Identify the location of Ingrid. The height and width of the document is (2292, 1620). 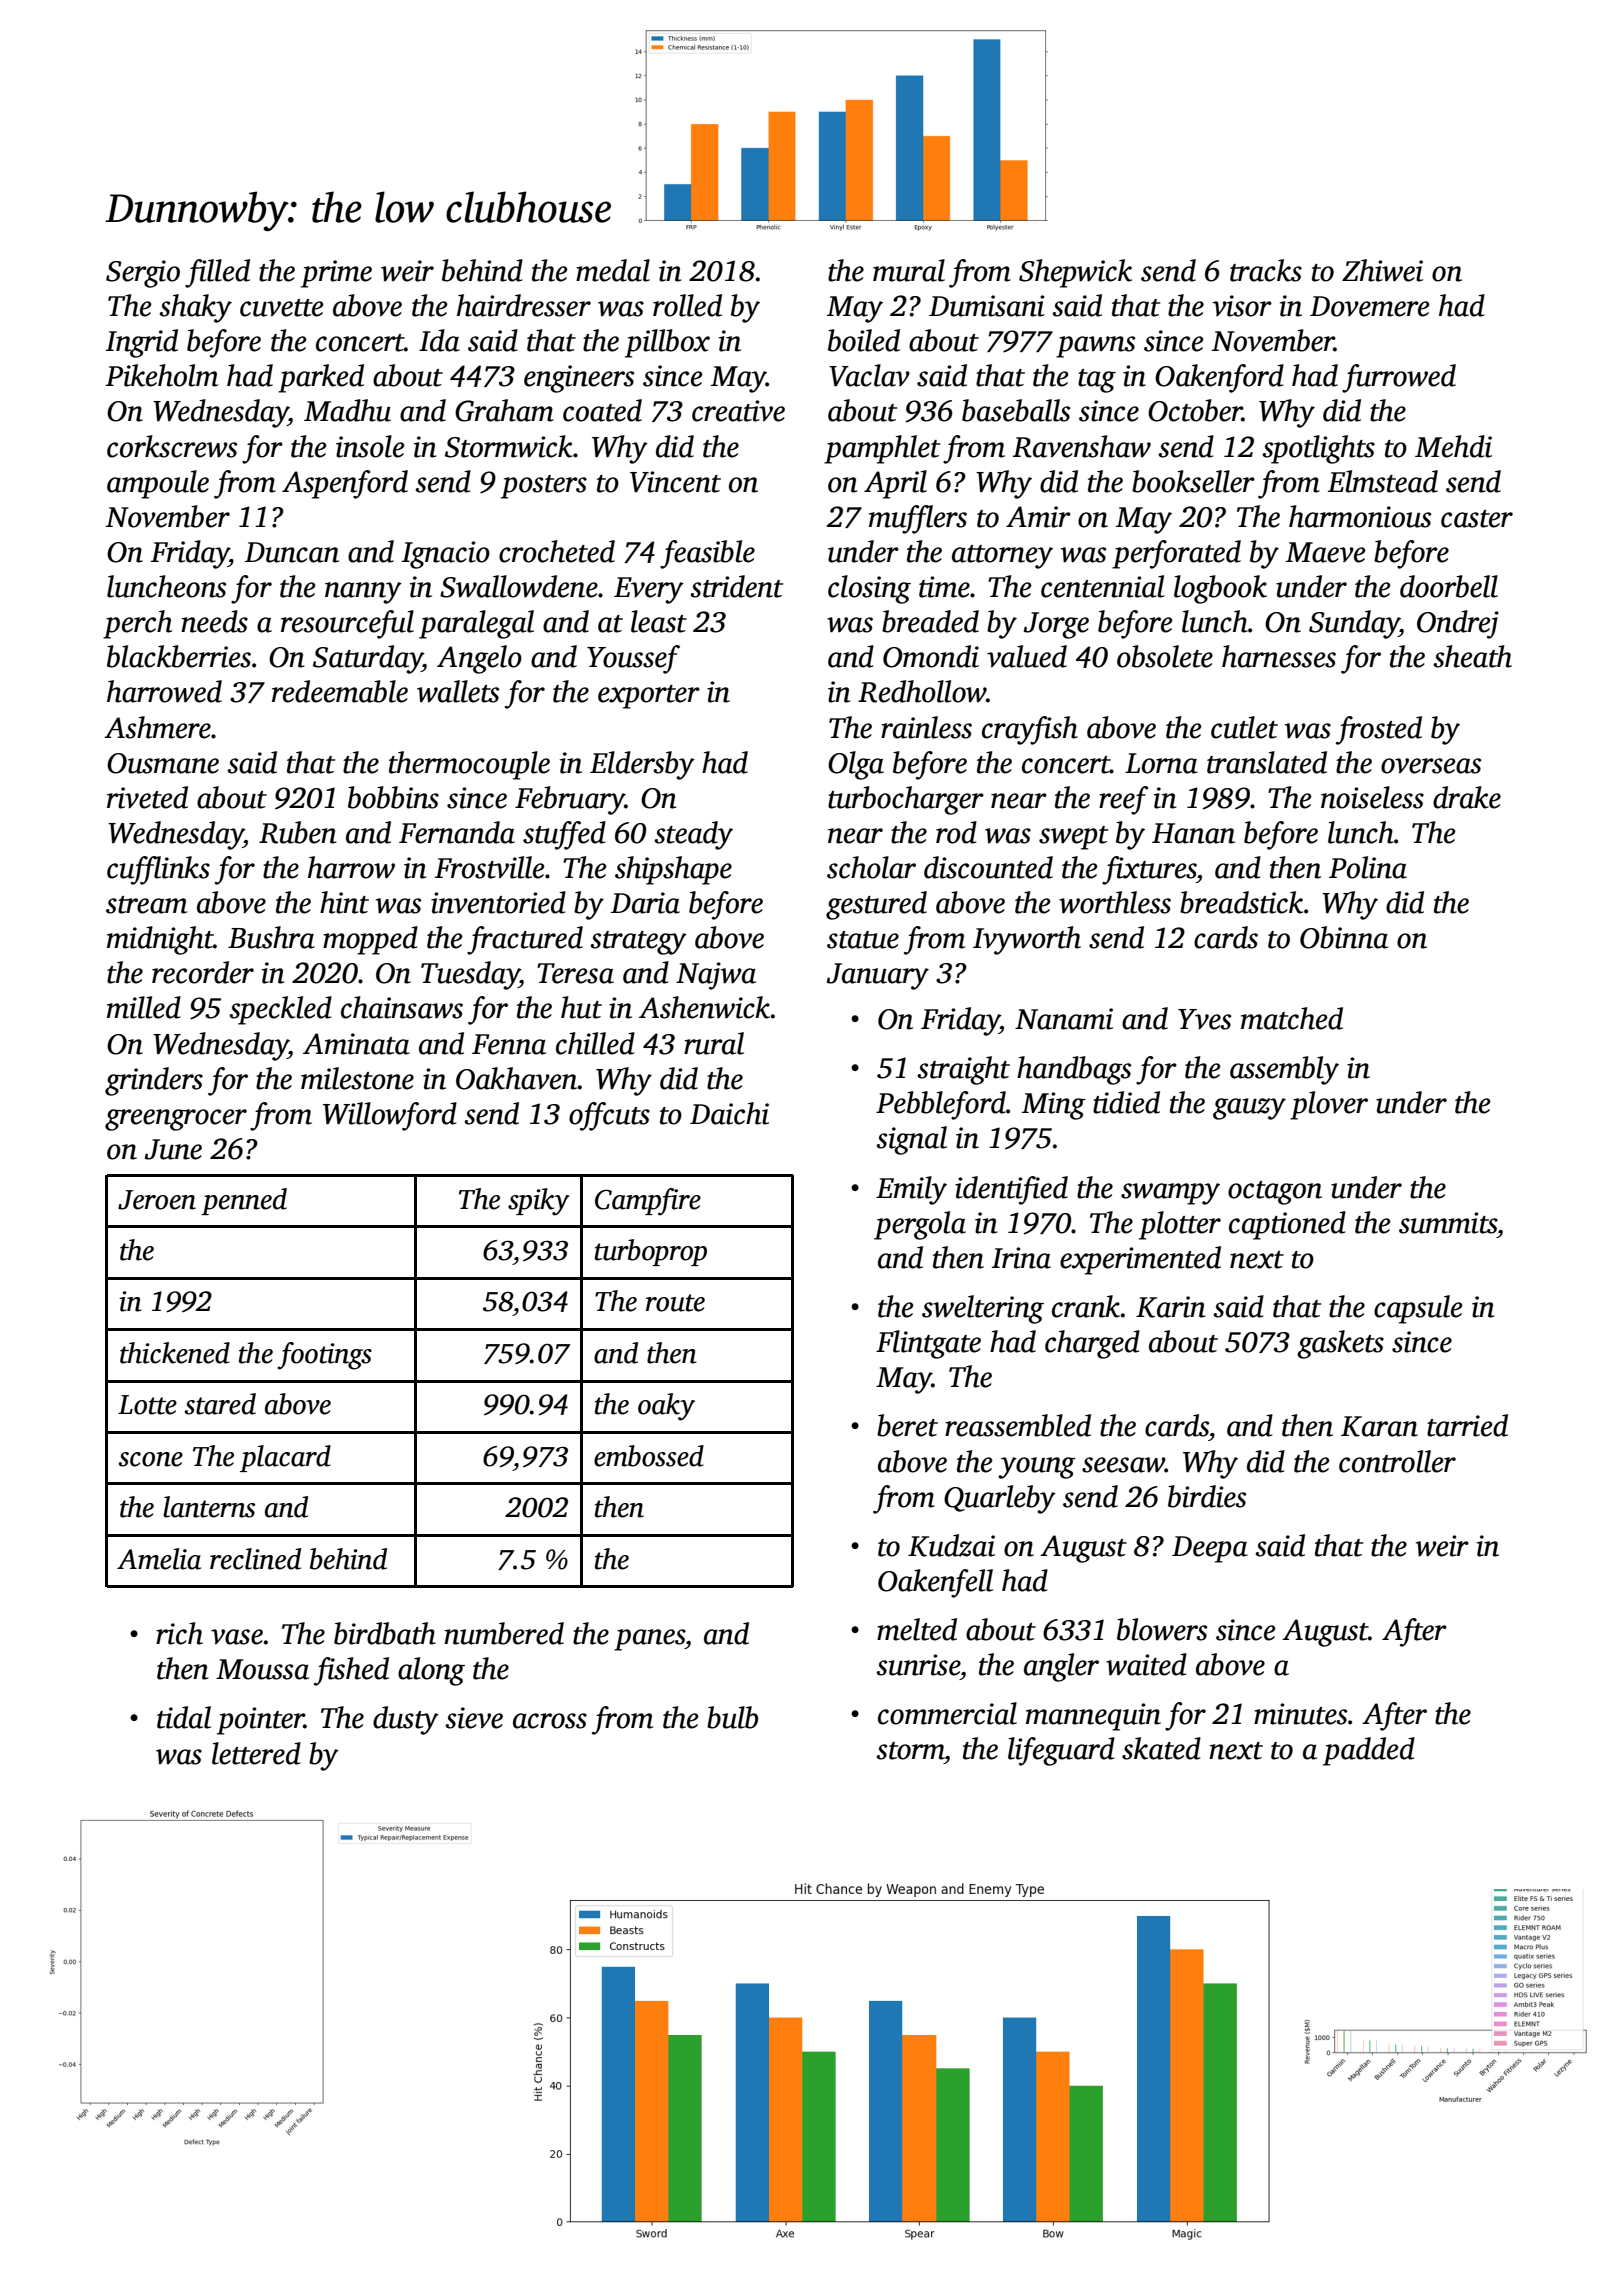
(142, 343).
